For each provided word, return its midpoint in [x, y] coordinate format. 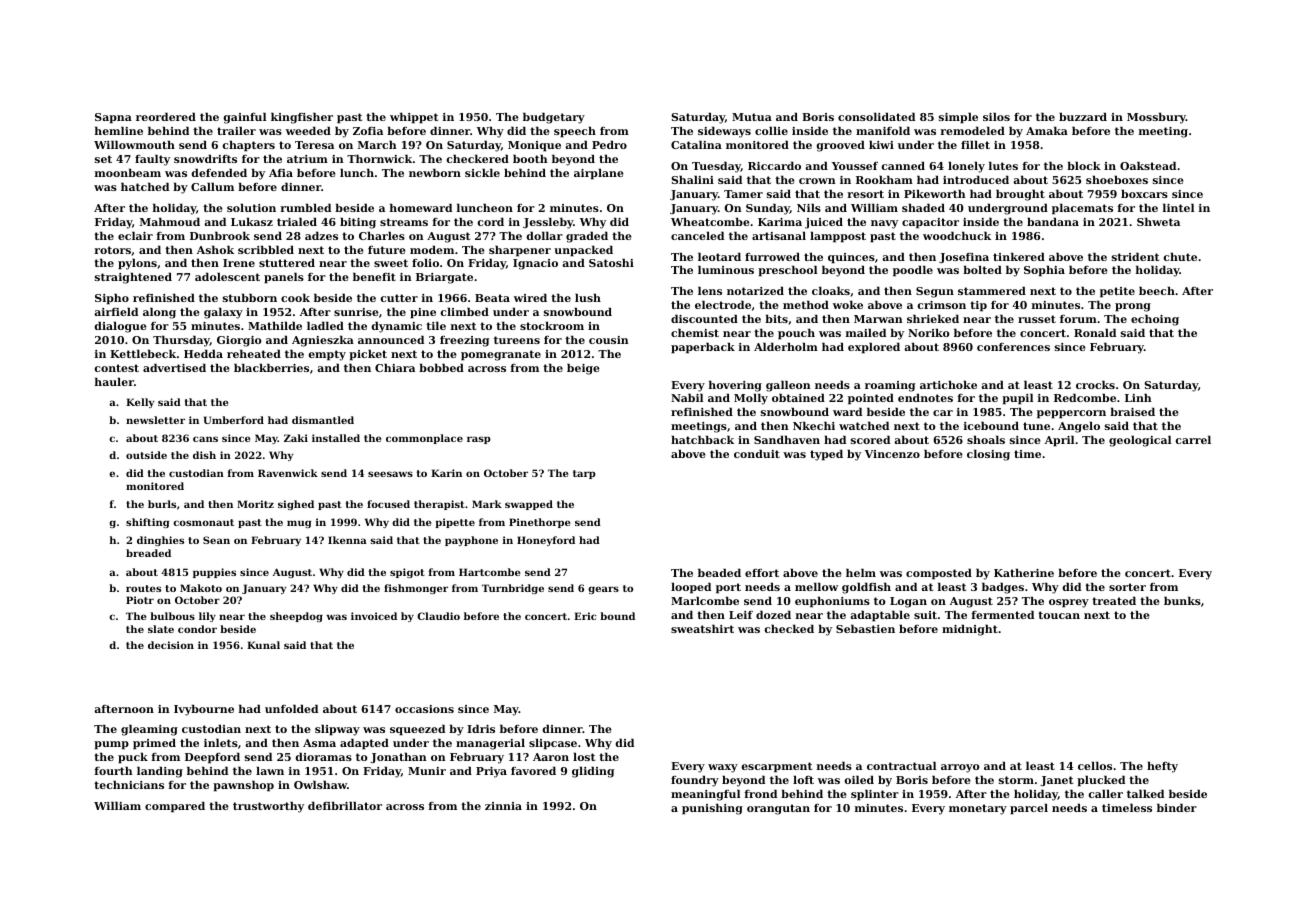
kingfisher [302, 118]
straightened [133, 278]
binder [1177, 807]
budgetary [554, 118]
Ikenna [347, 540]
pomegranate [501, 355]
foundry [695, 781]
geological [1140, 441]
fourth [113, 770]
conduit [757, 453]
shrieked [933, 318]
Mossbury [1156, 118]
